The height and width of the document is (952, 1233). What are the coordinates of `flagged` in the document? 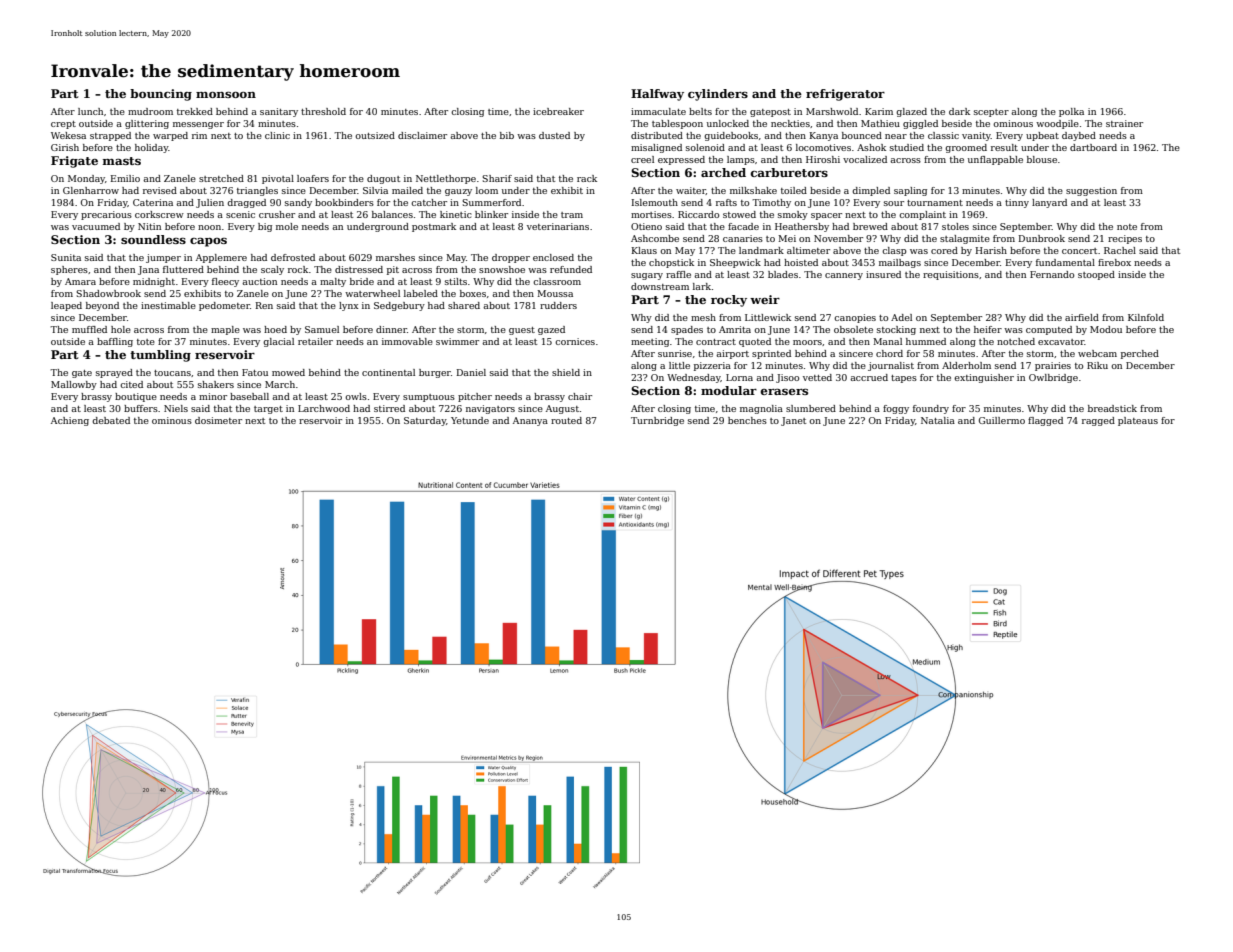 It's located at (1045, 421).
